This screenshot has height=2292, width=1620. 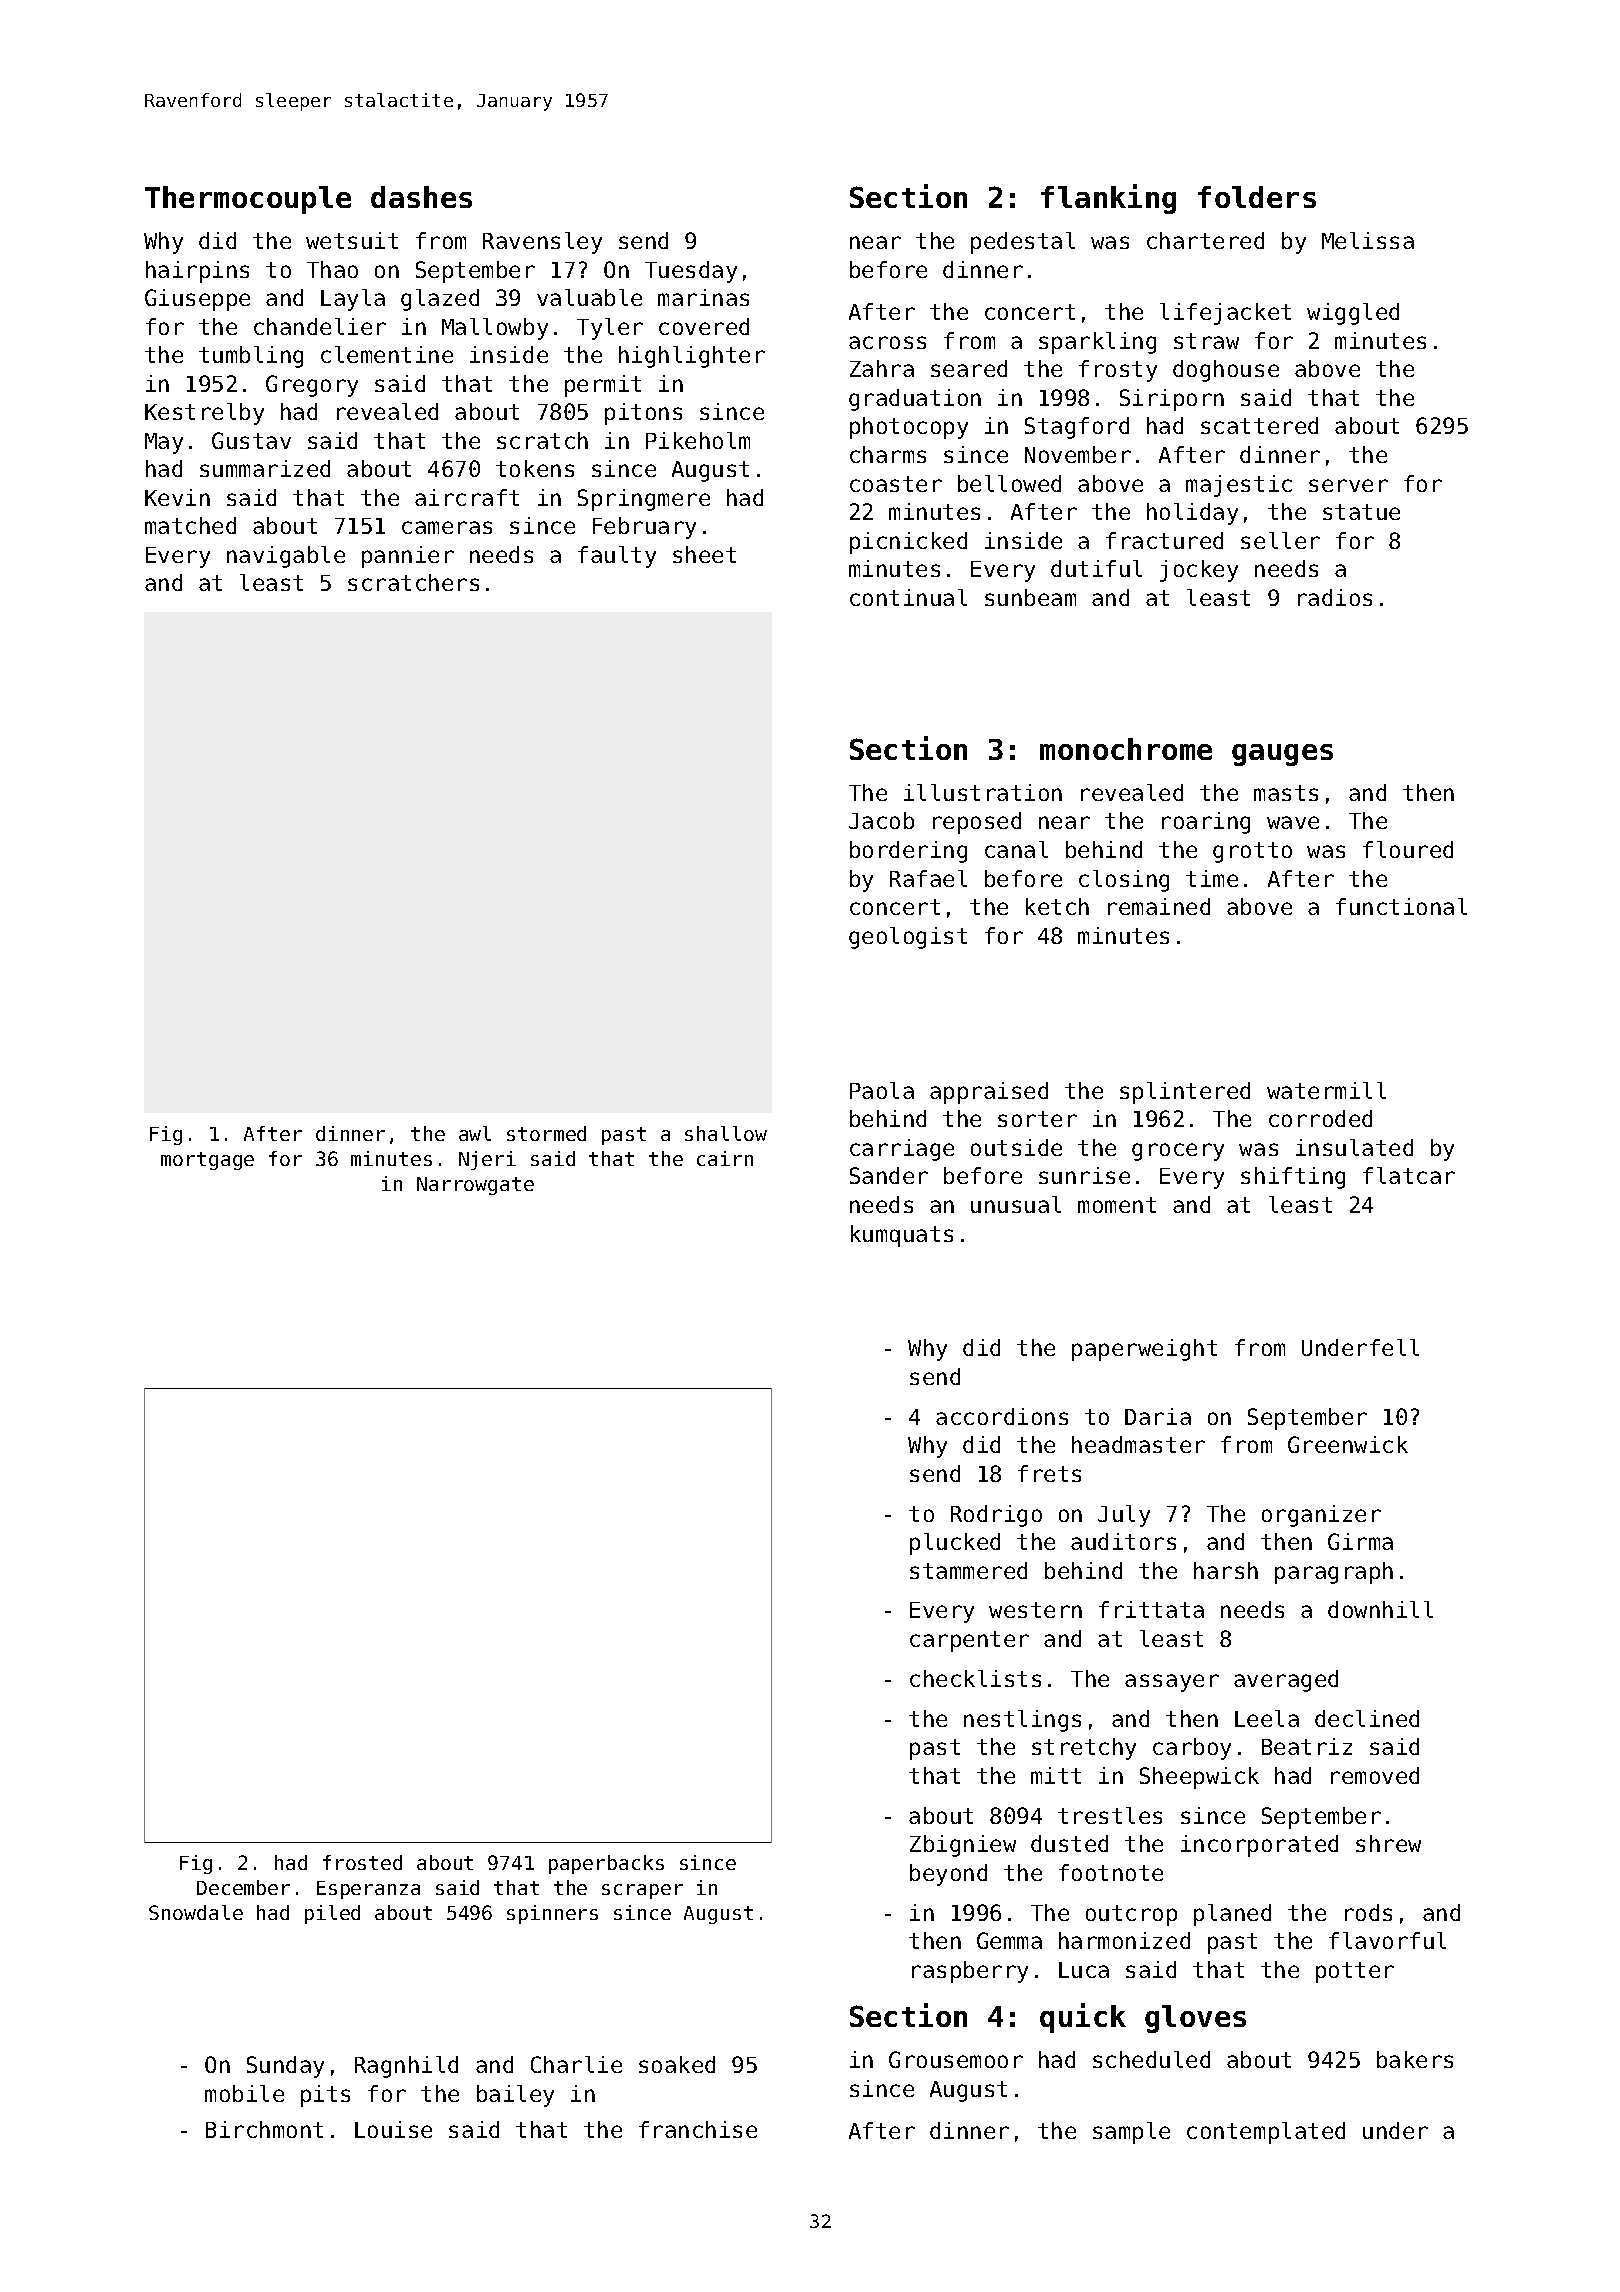 What do you see at coordinates (1159, 906) in the screenshot?
I see `remained` at bounding box center [1159, 906].
